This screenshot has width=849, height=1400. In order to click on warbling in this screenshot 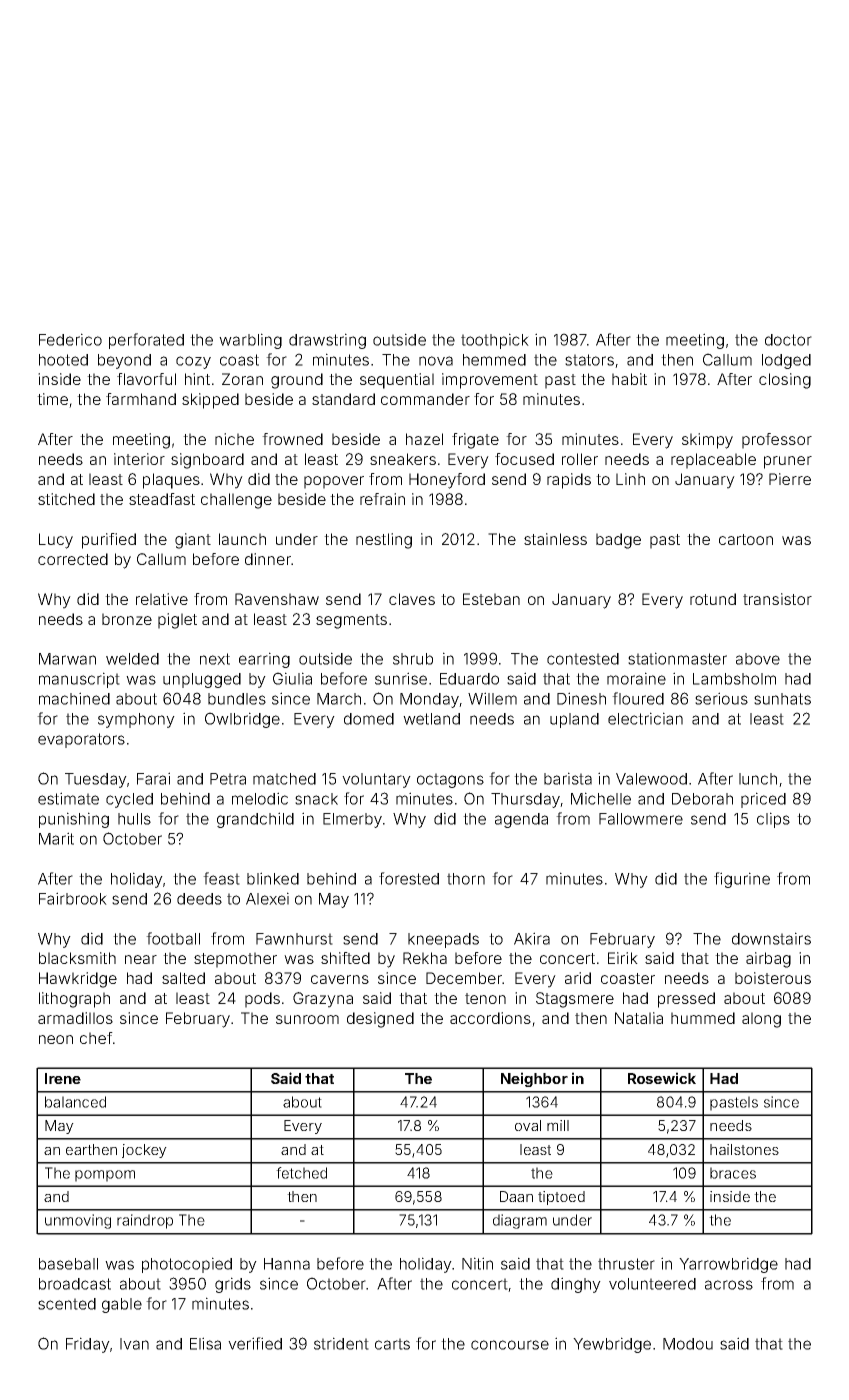, I will do `click(250, 341)`.
